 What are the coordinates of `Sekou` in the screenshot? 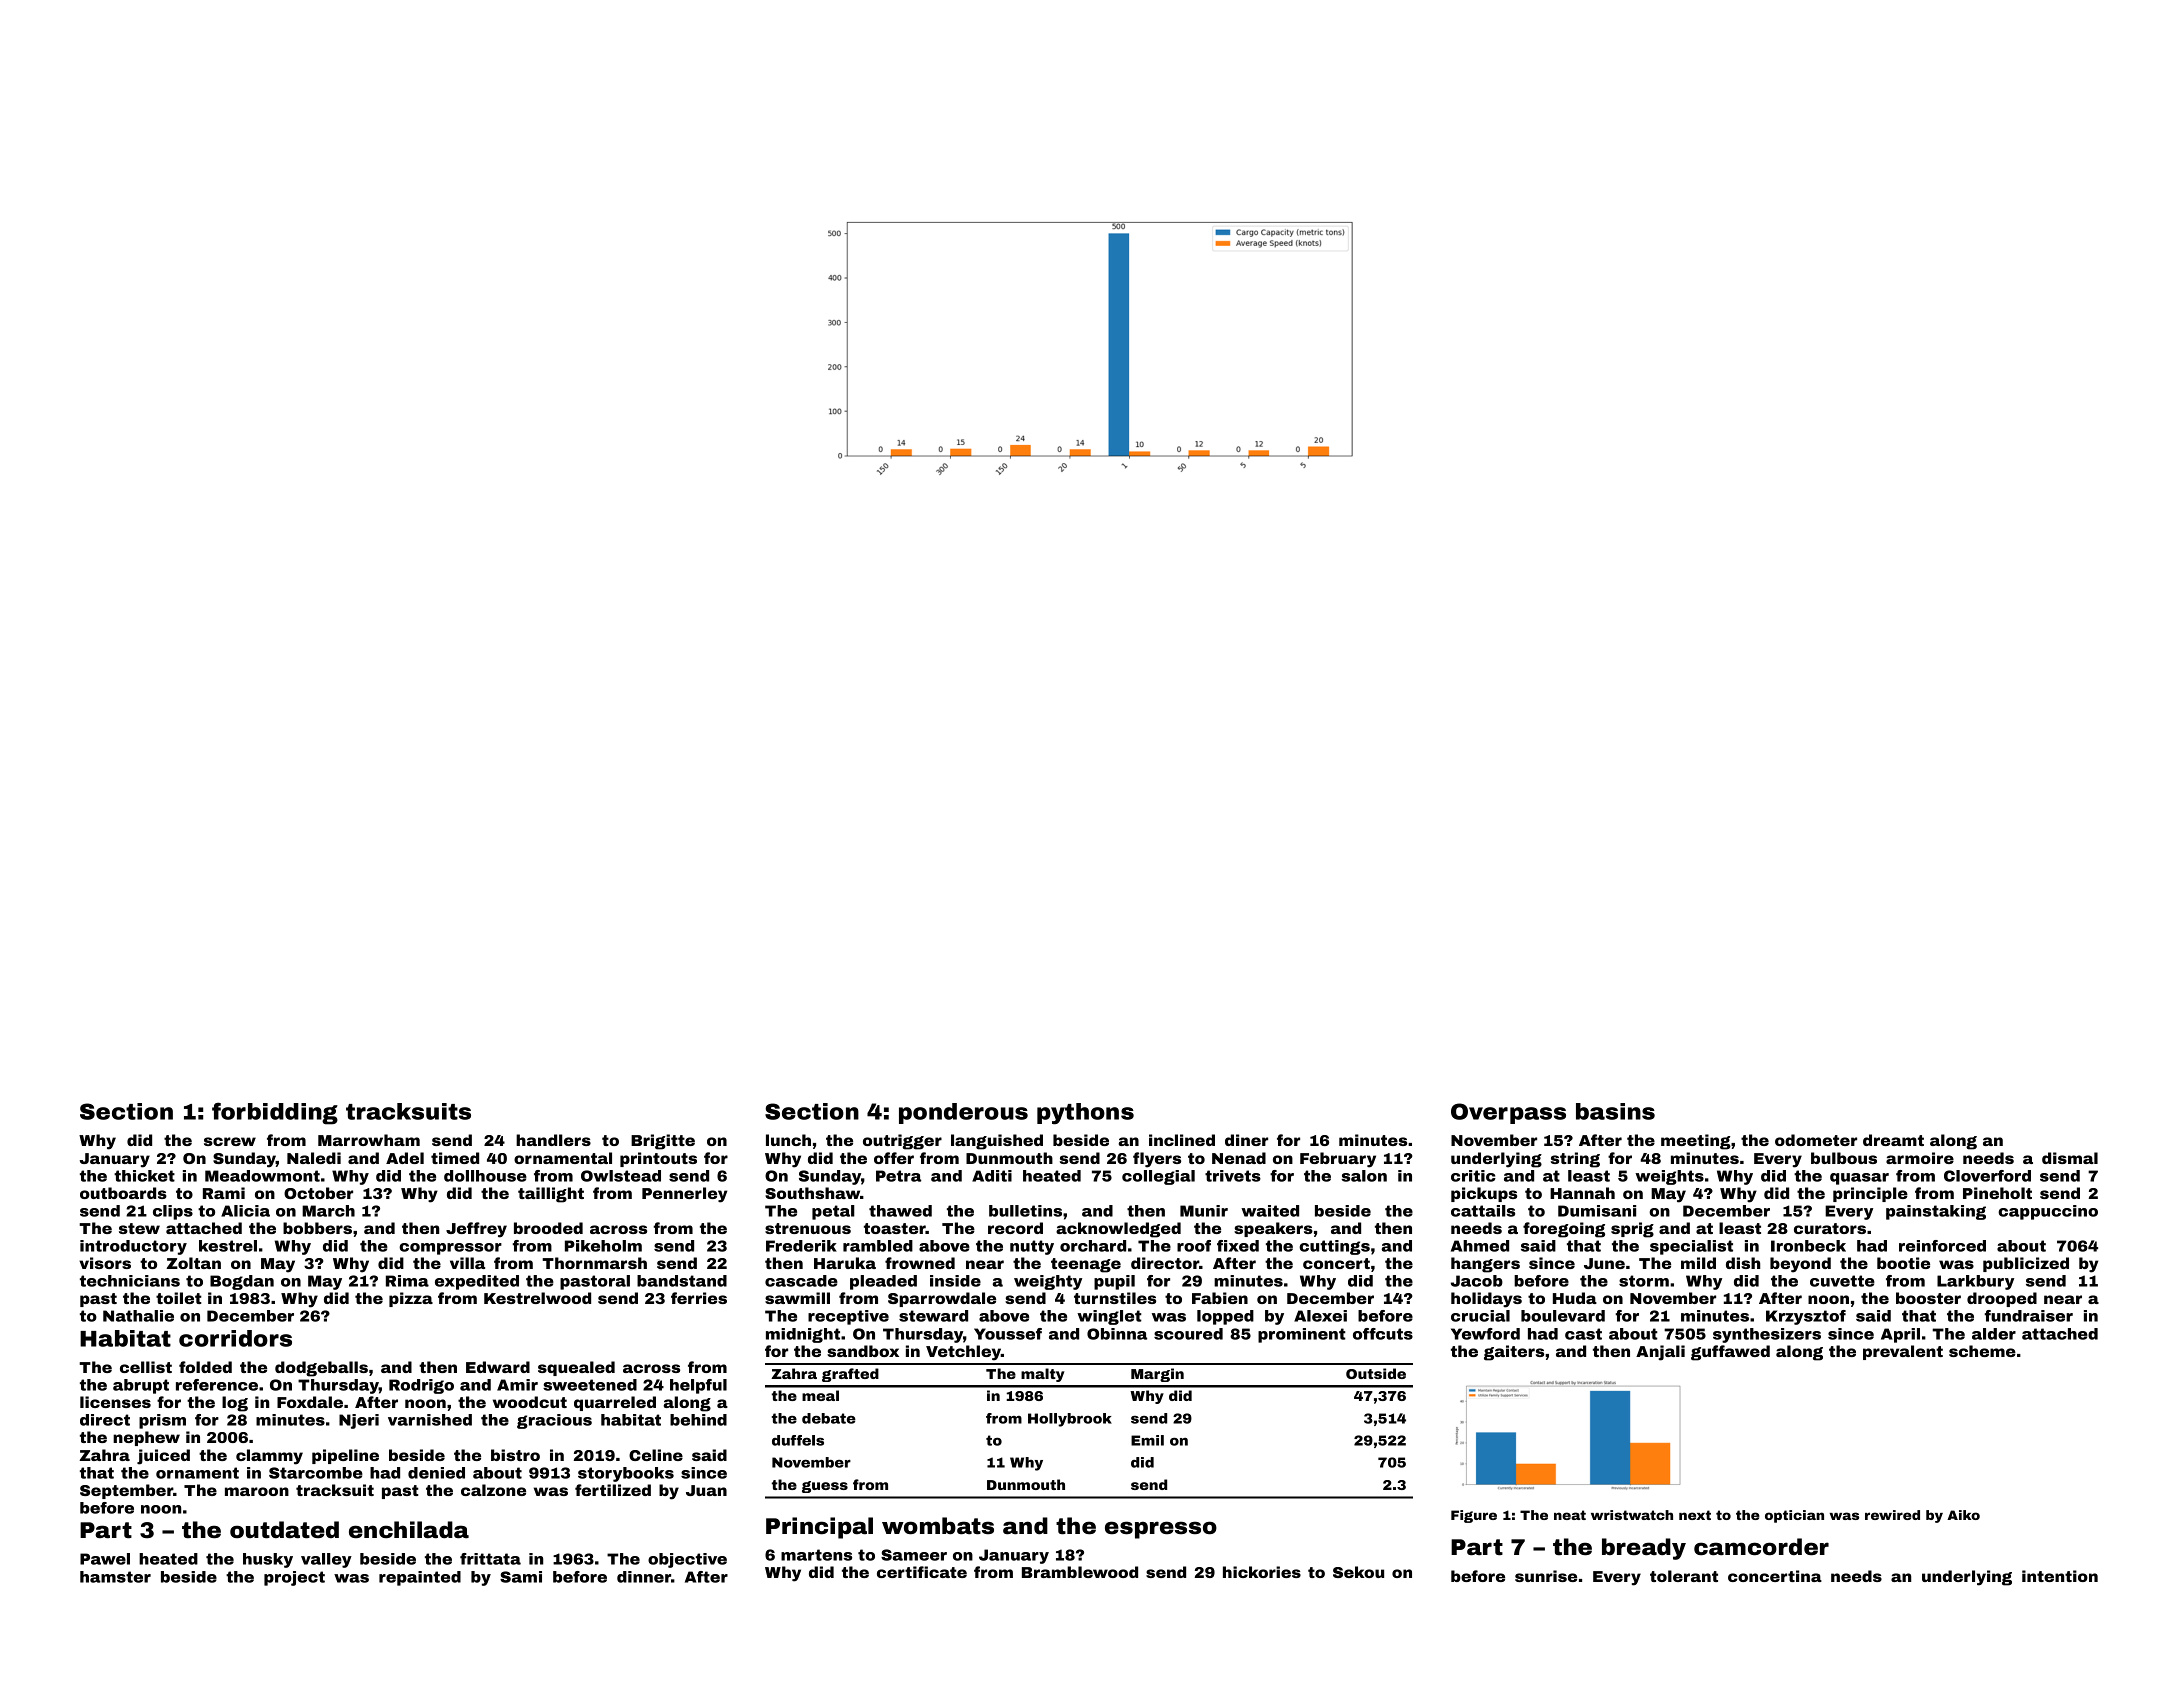 It's located at (1358, 1572).
